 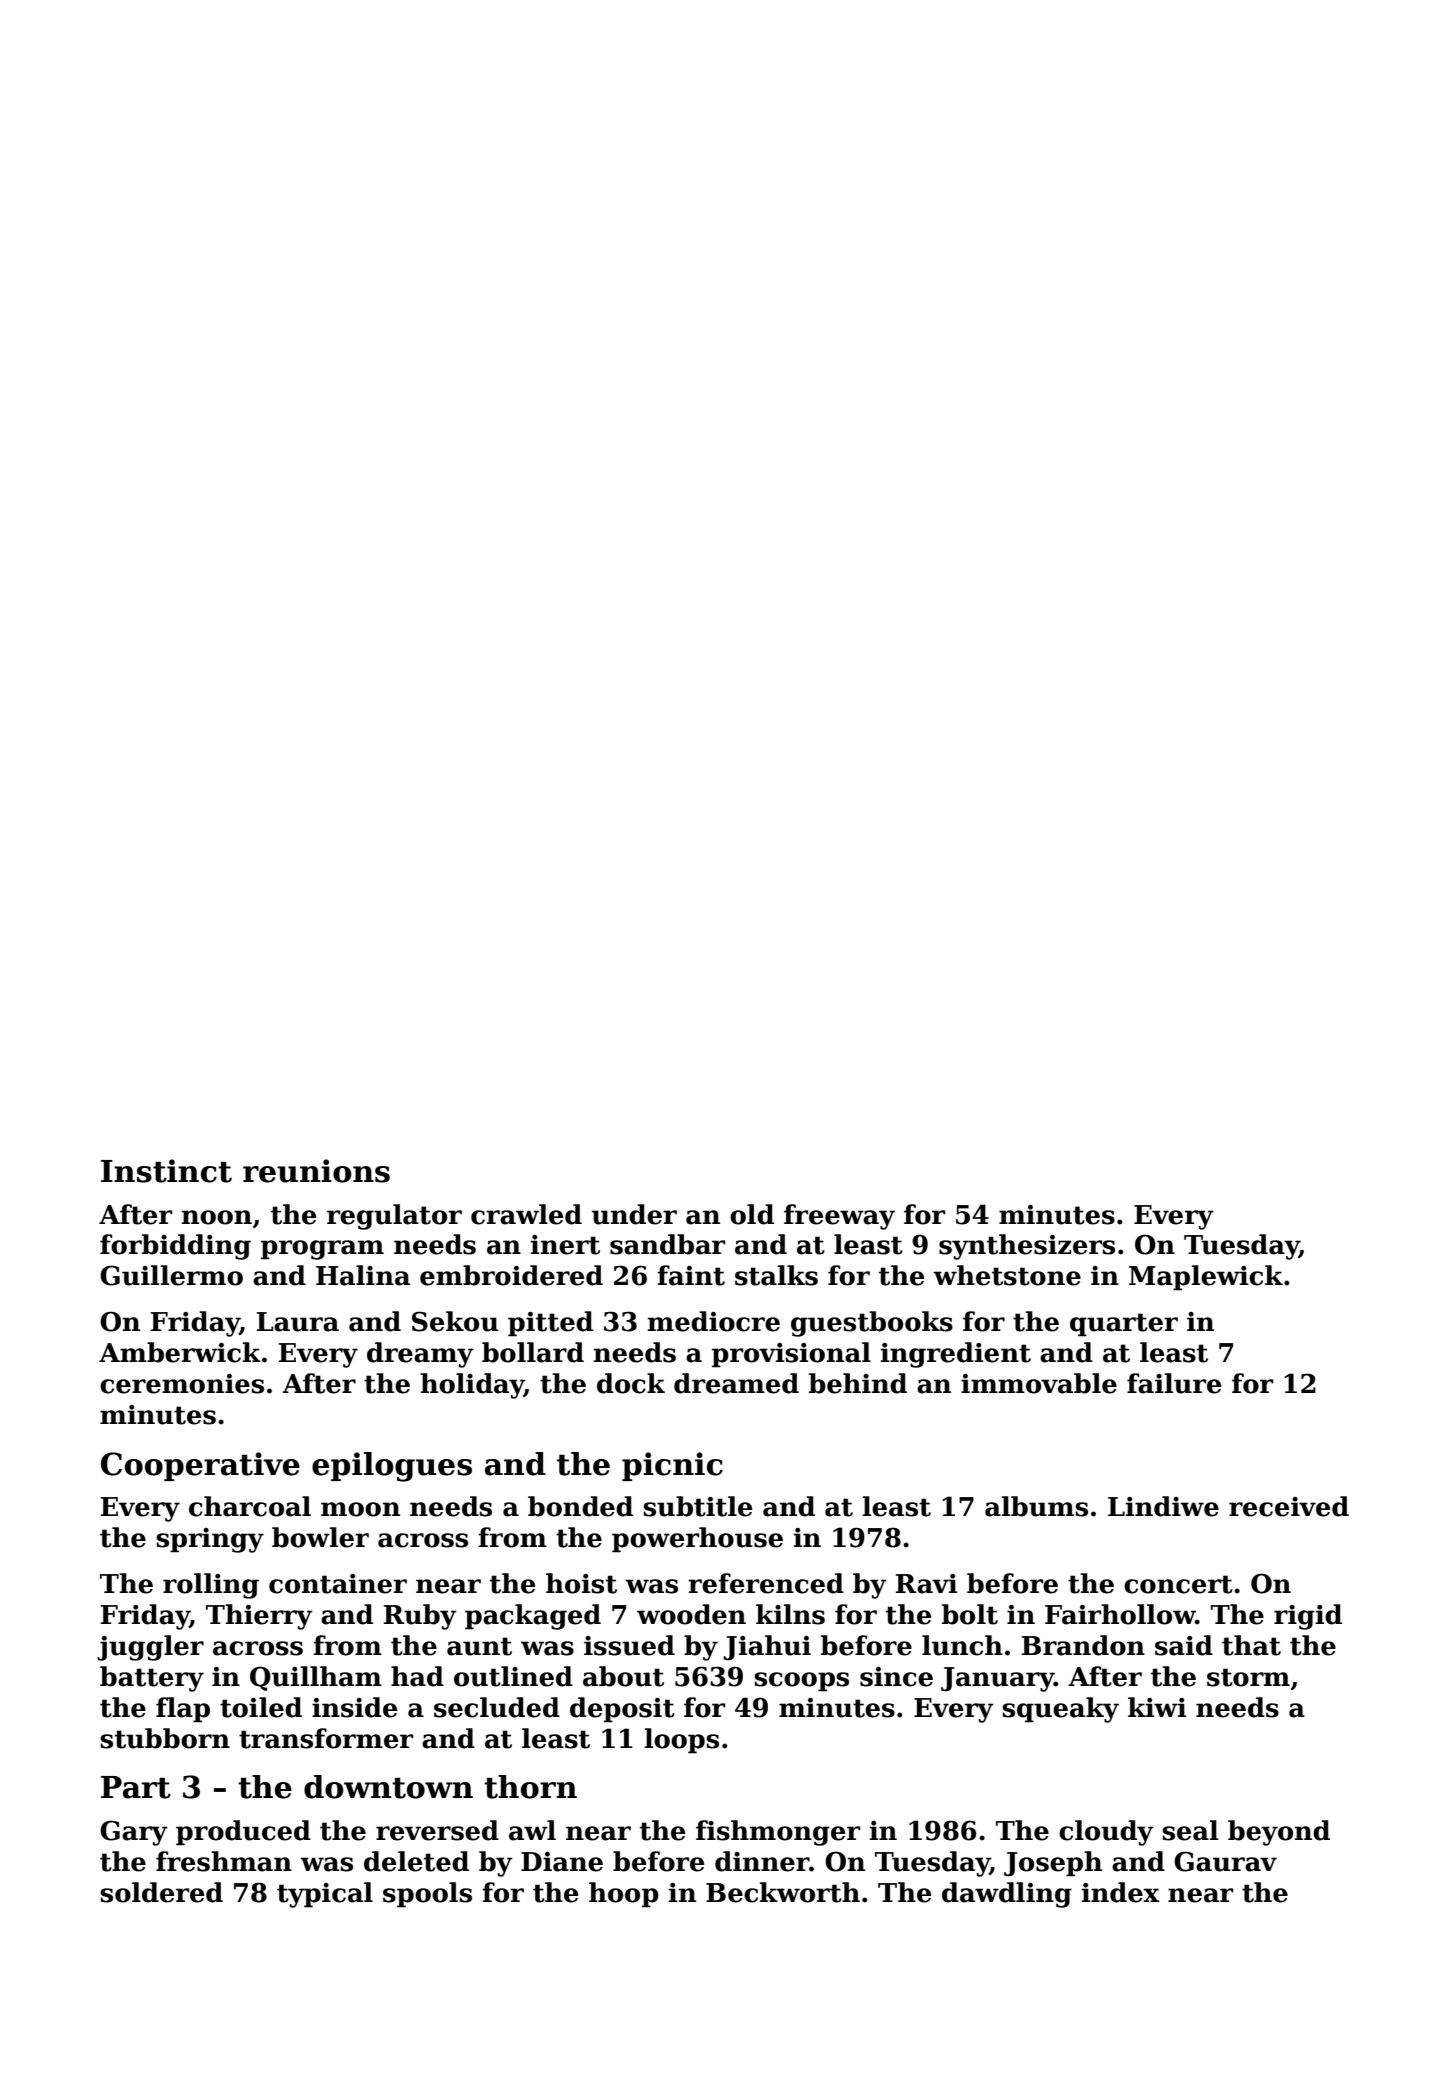 What do you see at coordinates (839, 1217) in the page?
I see `freeway` at bounding box center [839, 1217].
